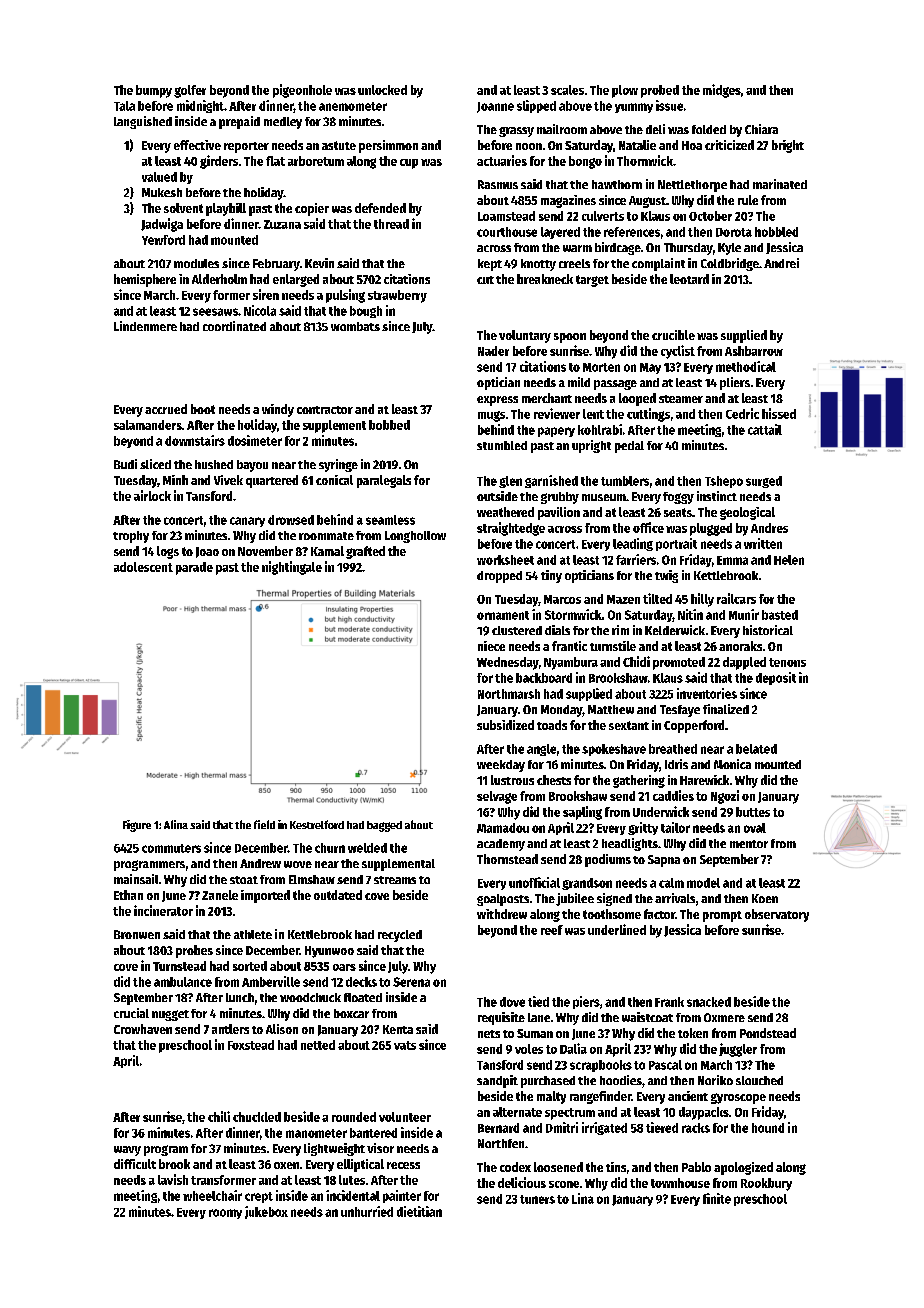 Image resolution: width=924 pixels, height=1308 pixels. Describe the element at coordinates (234, 326) in the screenshot. I see `coordinated` at that location.
